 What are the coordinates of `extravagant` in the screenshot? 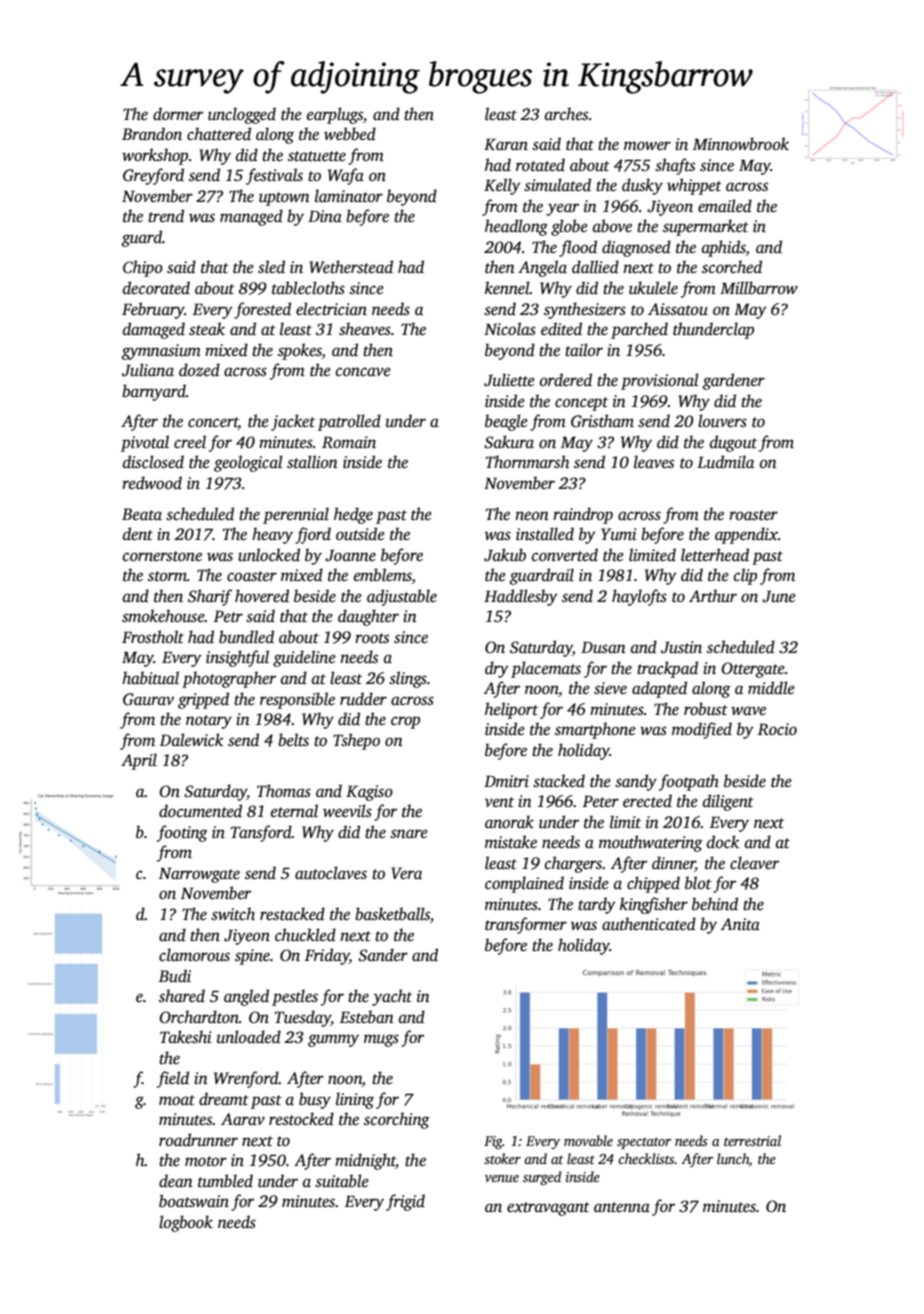 It's located at (548, 1209).
